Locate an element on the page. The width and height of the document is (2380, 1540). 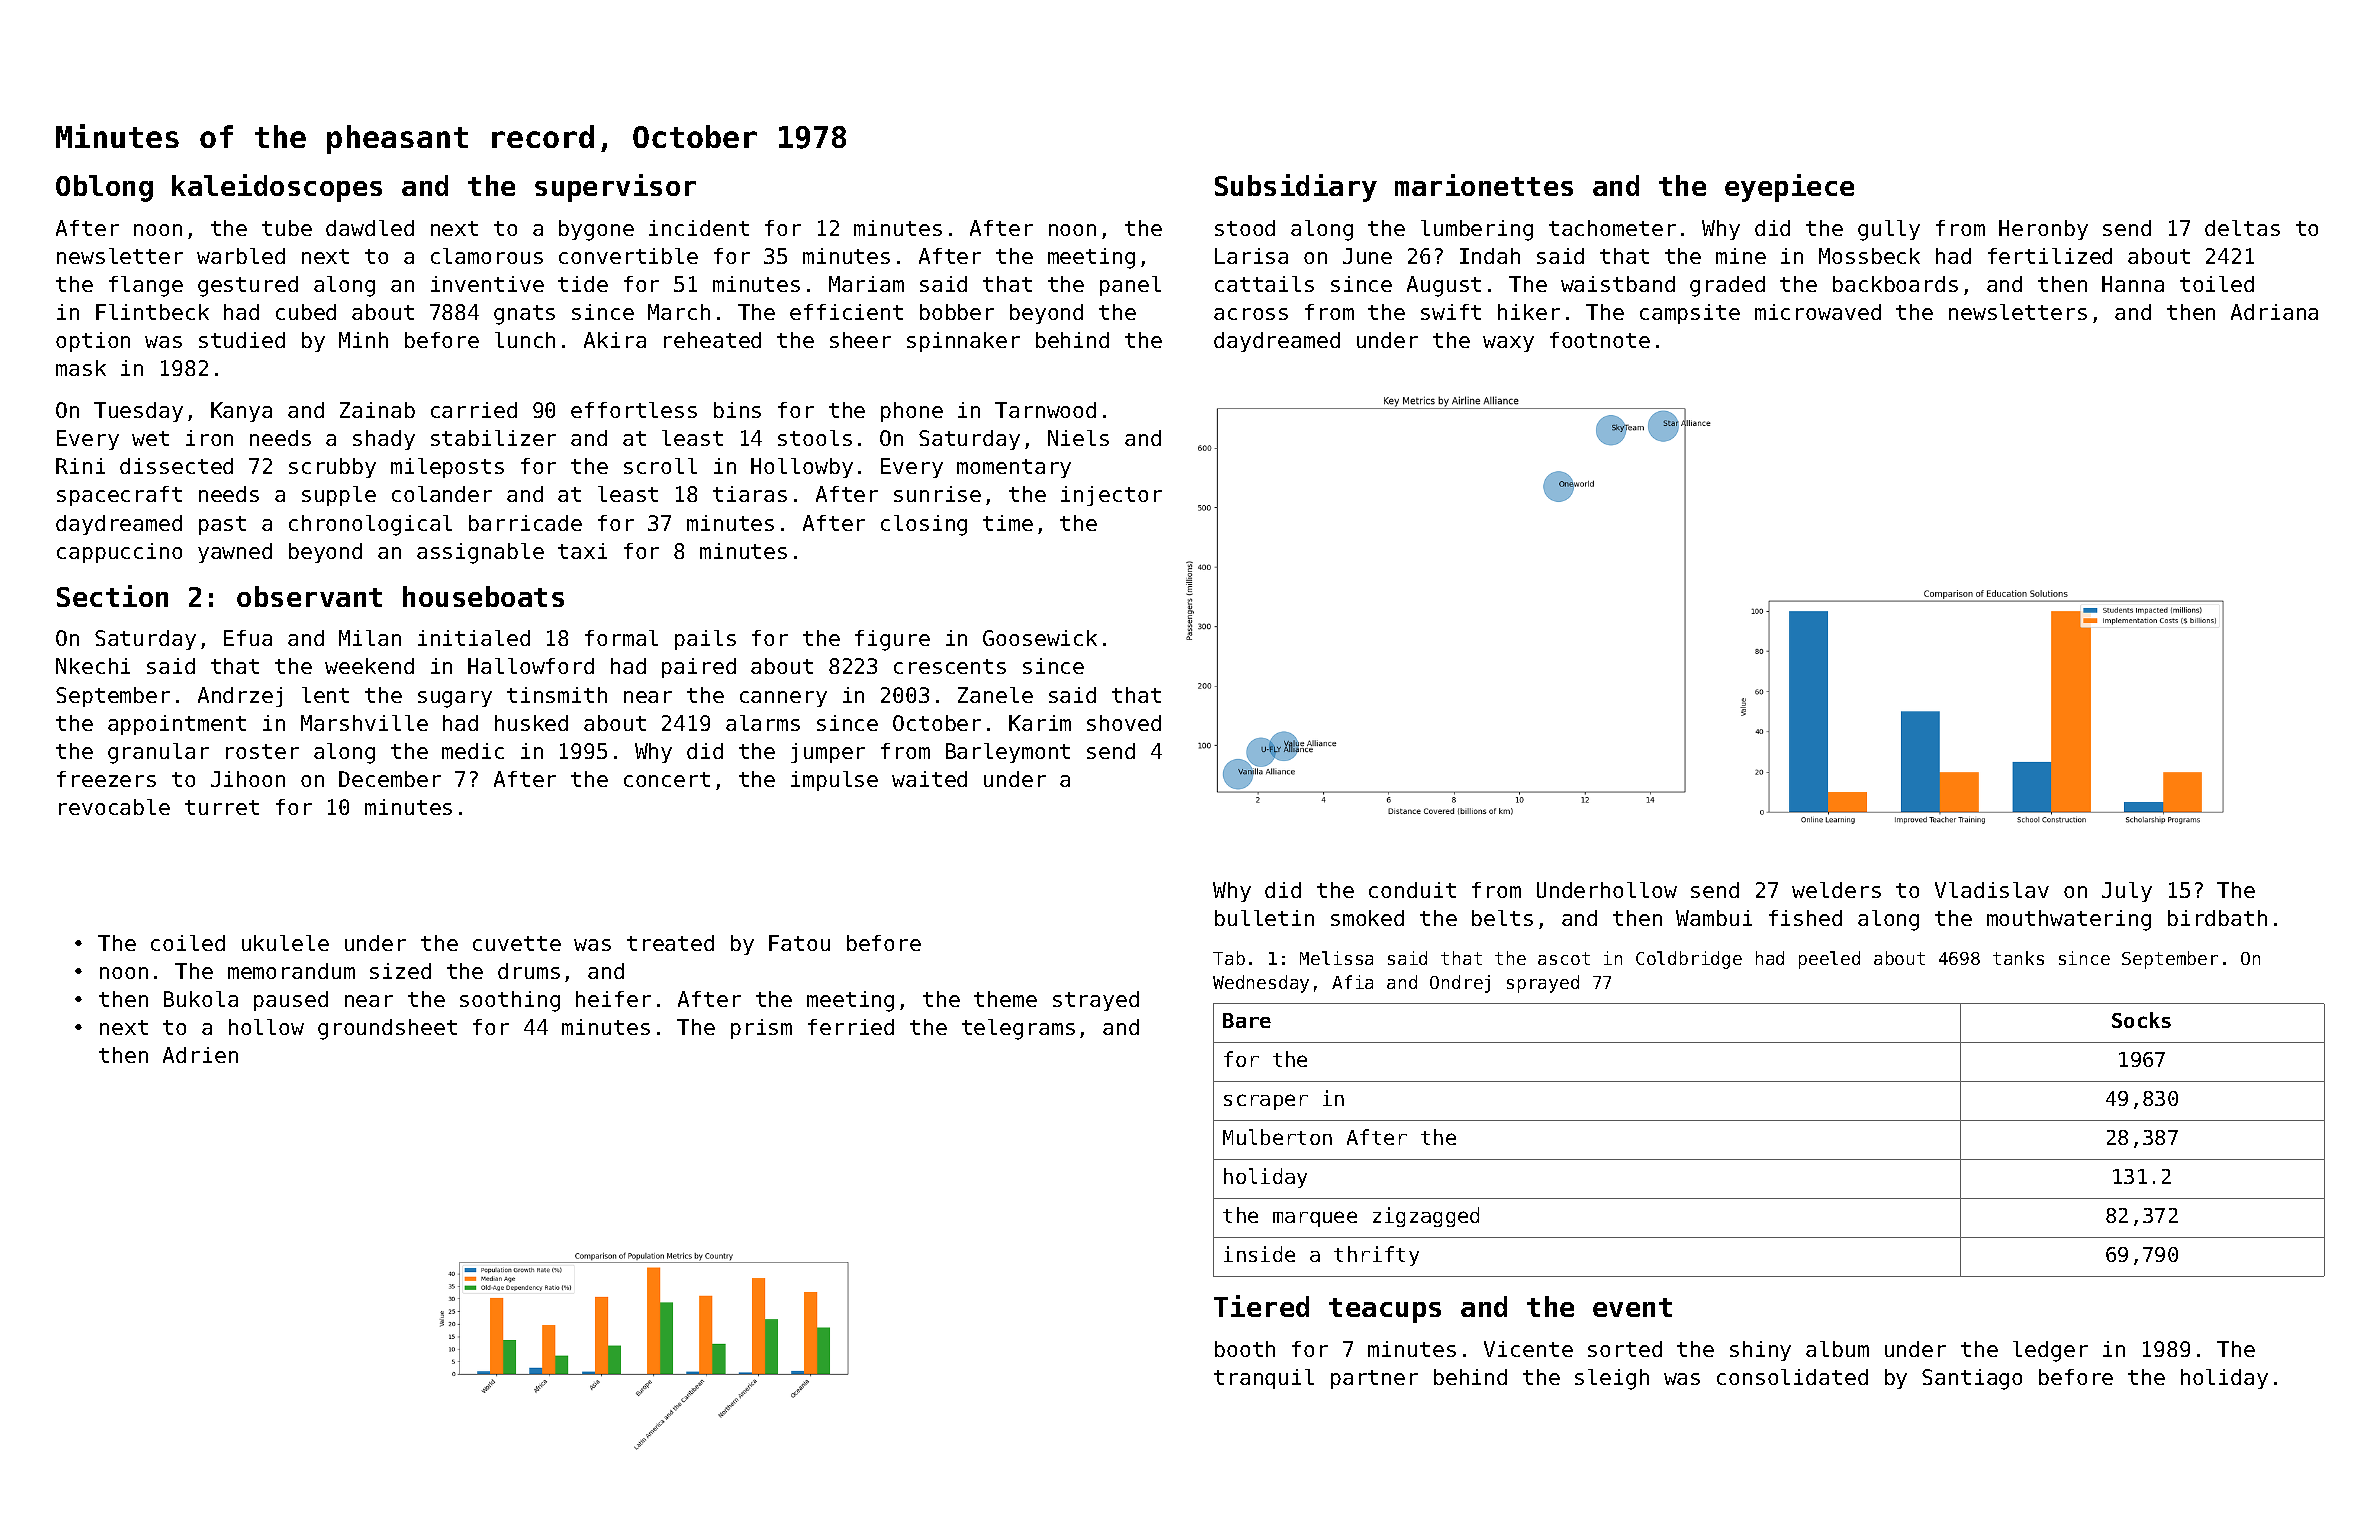
eyepiece is located at coordinates (1789, 188).
